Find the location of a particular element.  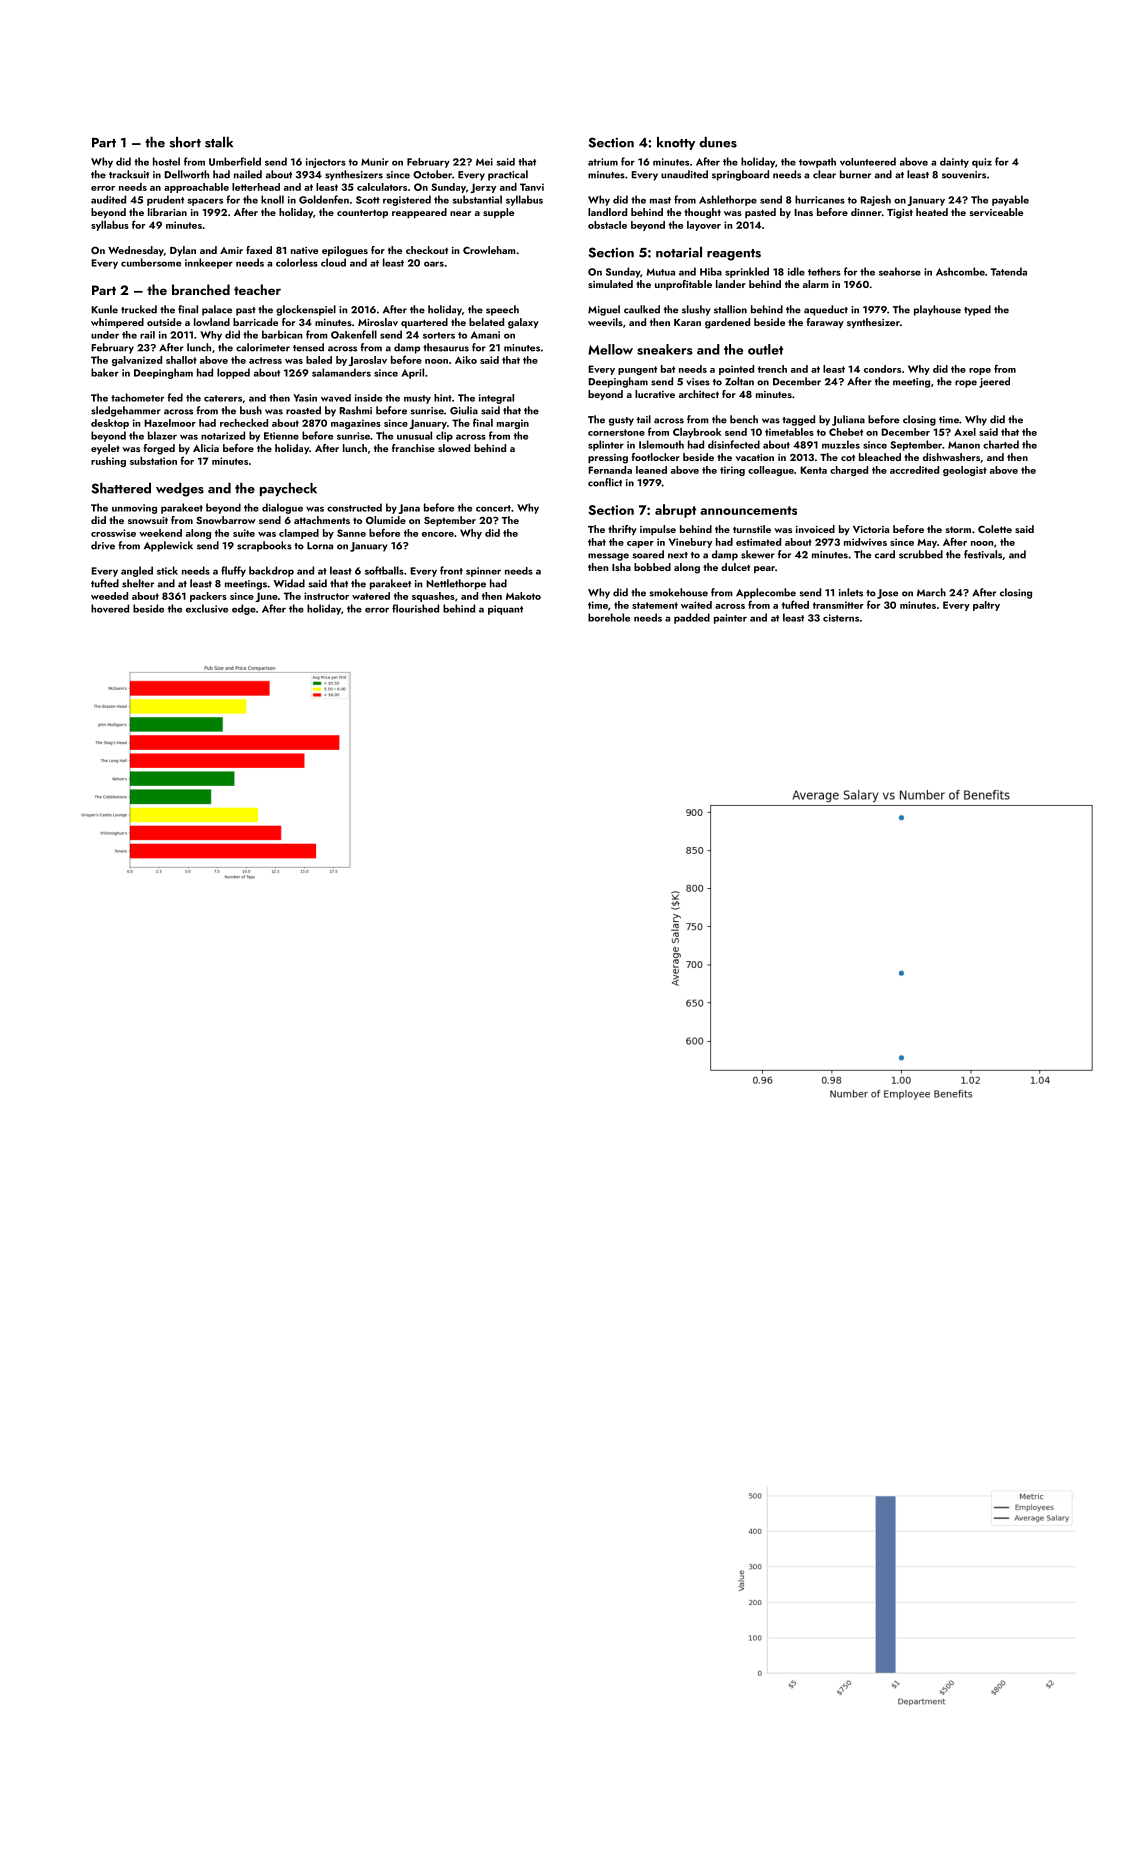

thrifty is located at coordinates (622, 530).
